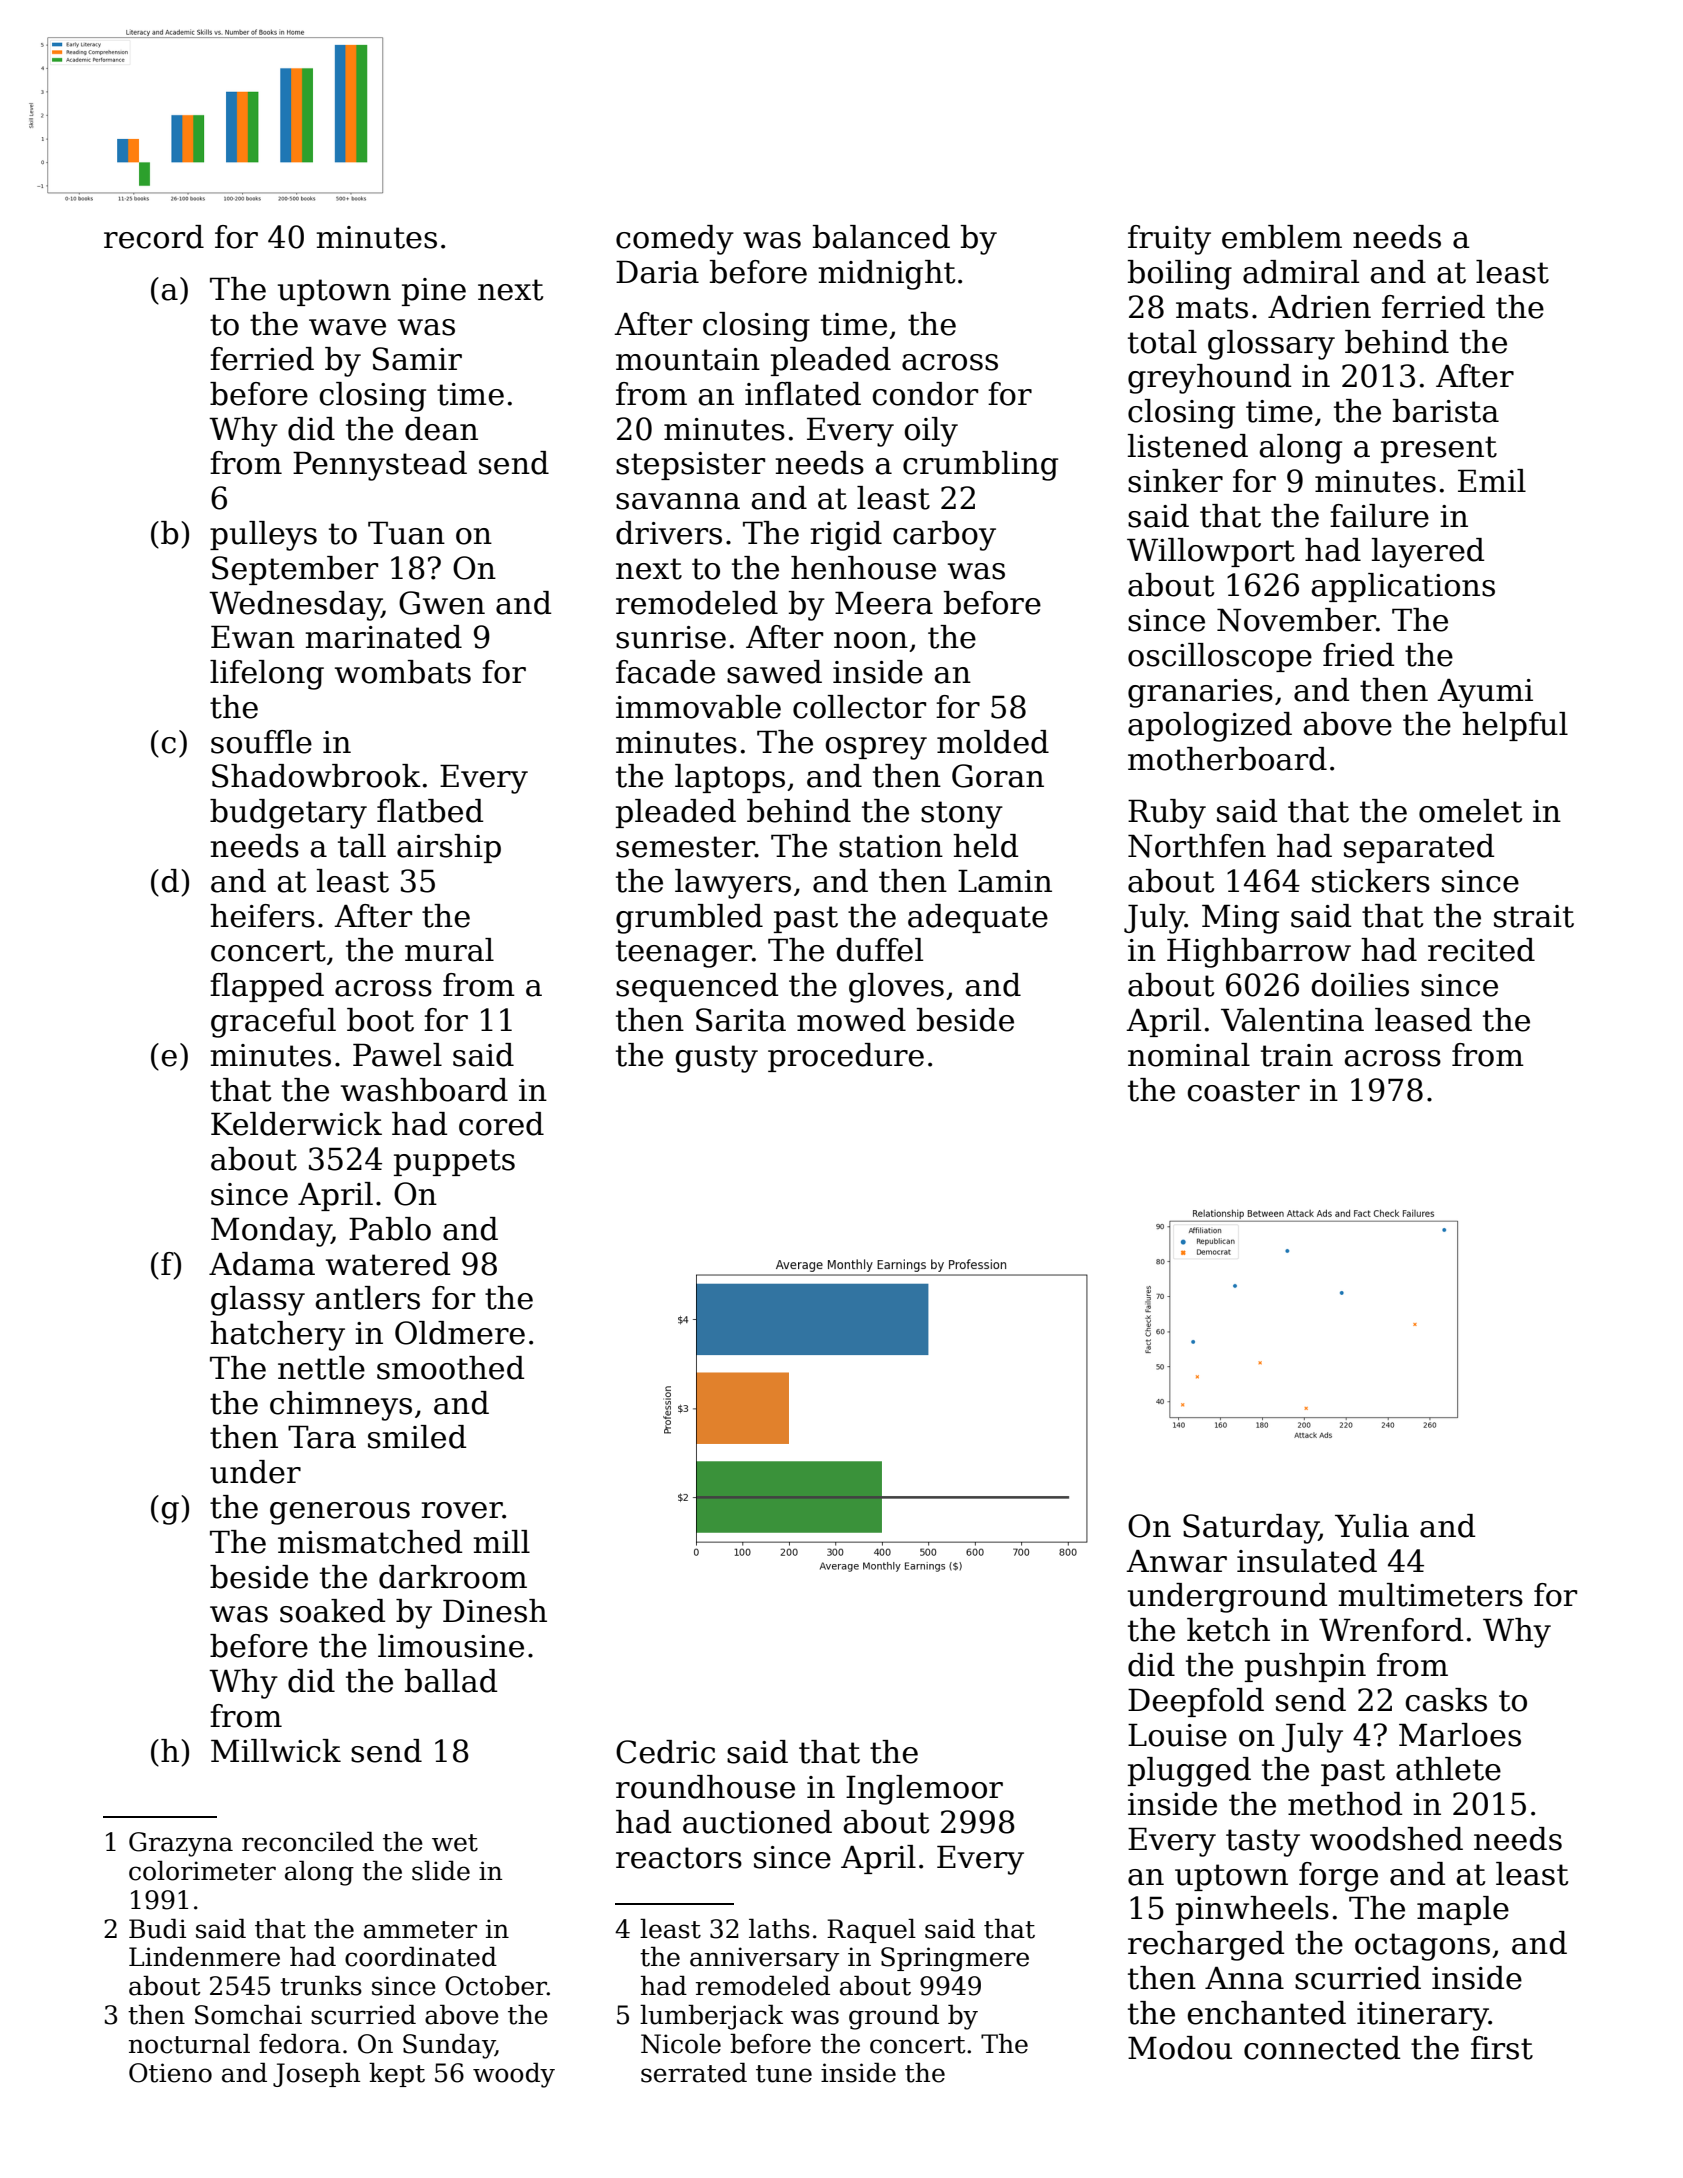 This image has width=1683, height=2178. I want to click on pulleys, so click(263, 536).
